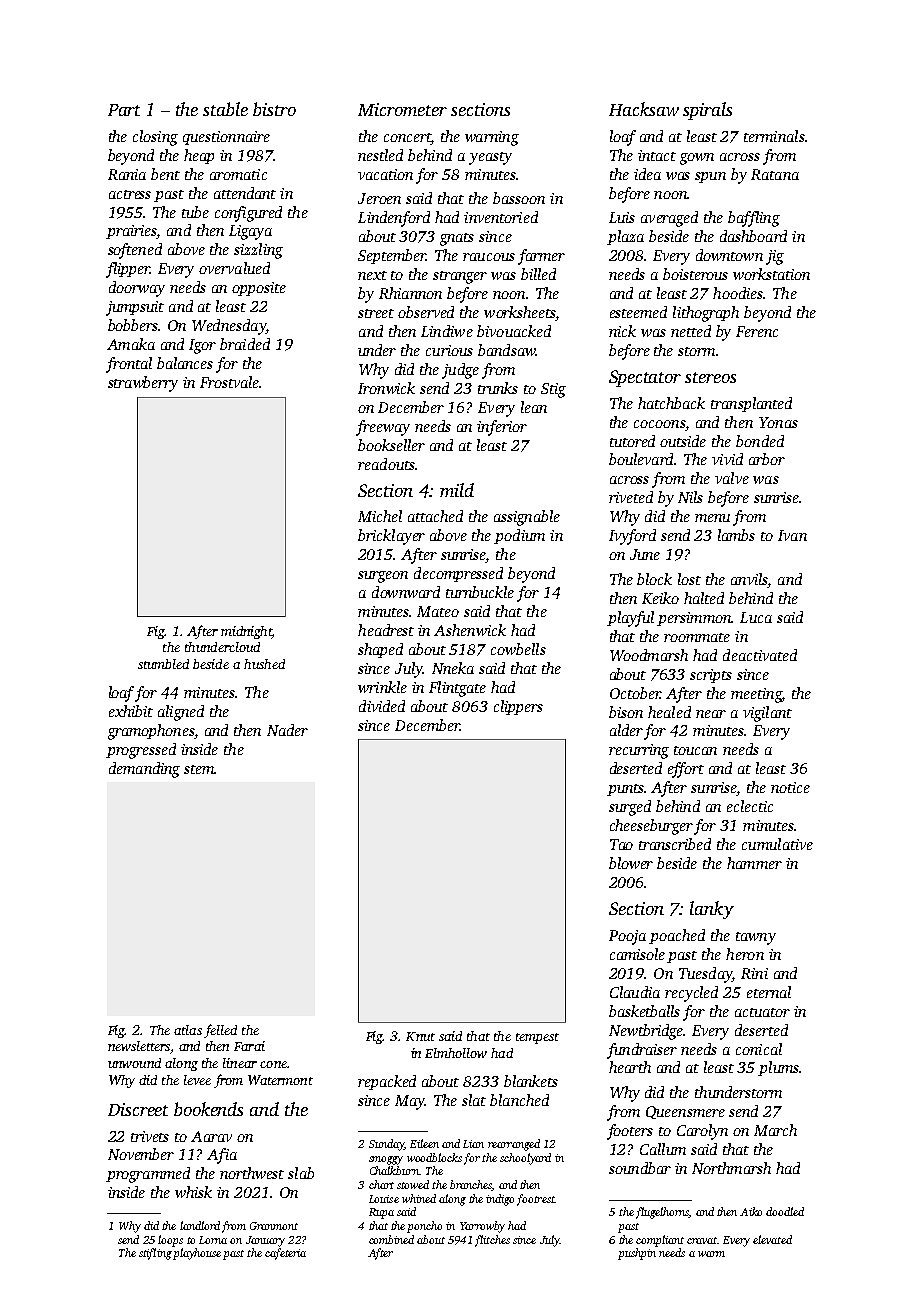 The height and width of the screenshot is (1308, 924). What do you see at coordinates (710, 177) in the screenshot?
I see `spun` at bounding box center [710, 177].
